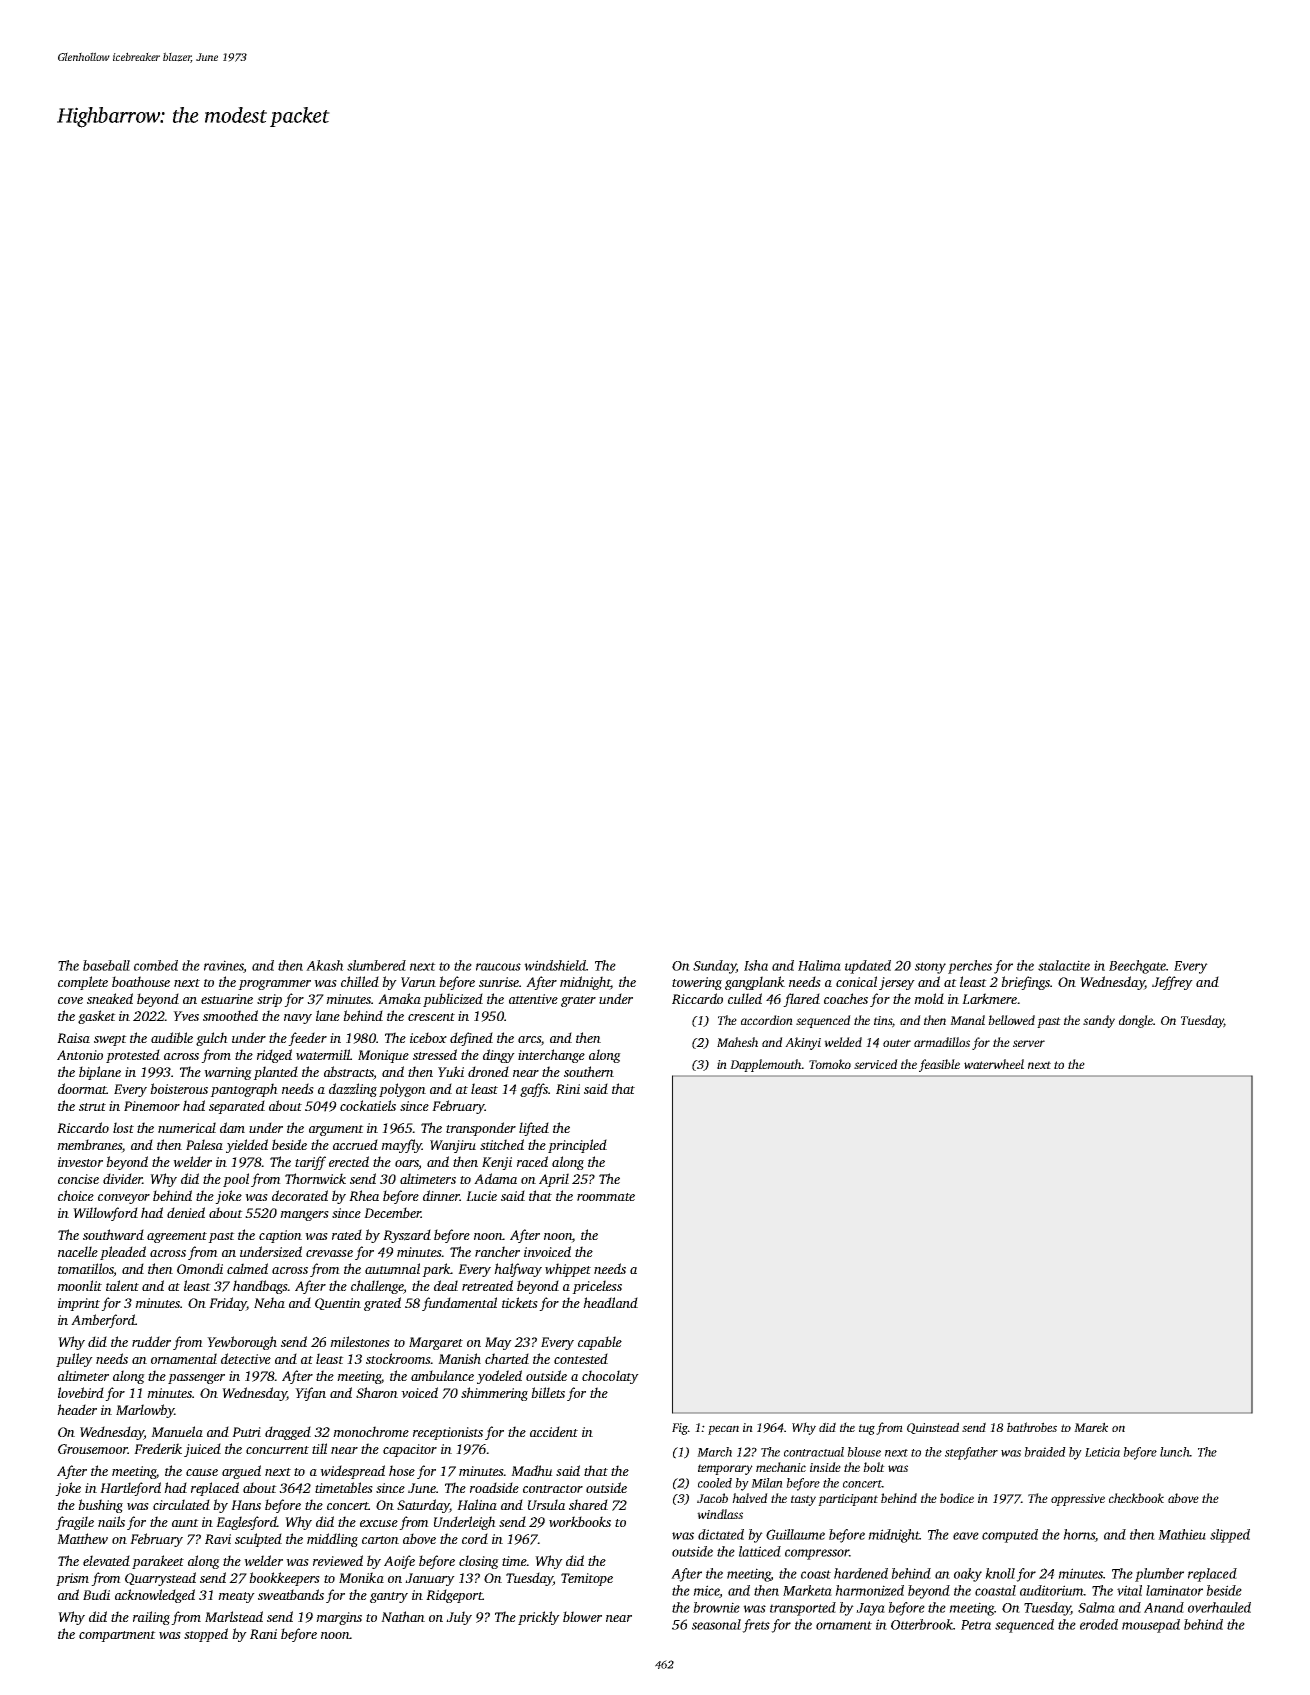 The height and width of the image is (1695, 1310). What do you see at coordinates (1137, 967) in the image?
I see `Beechgate` at bounding box center [1137, 967].
